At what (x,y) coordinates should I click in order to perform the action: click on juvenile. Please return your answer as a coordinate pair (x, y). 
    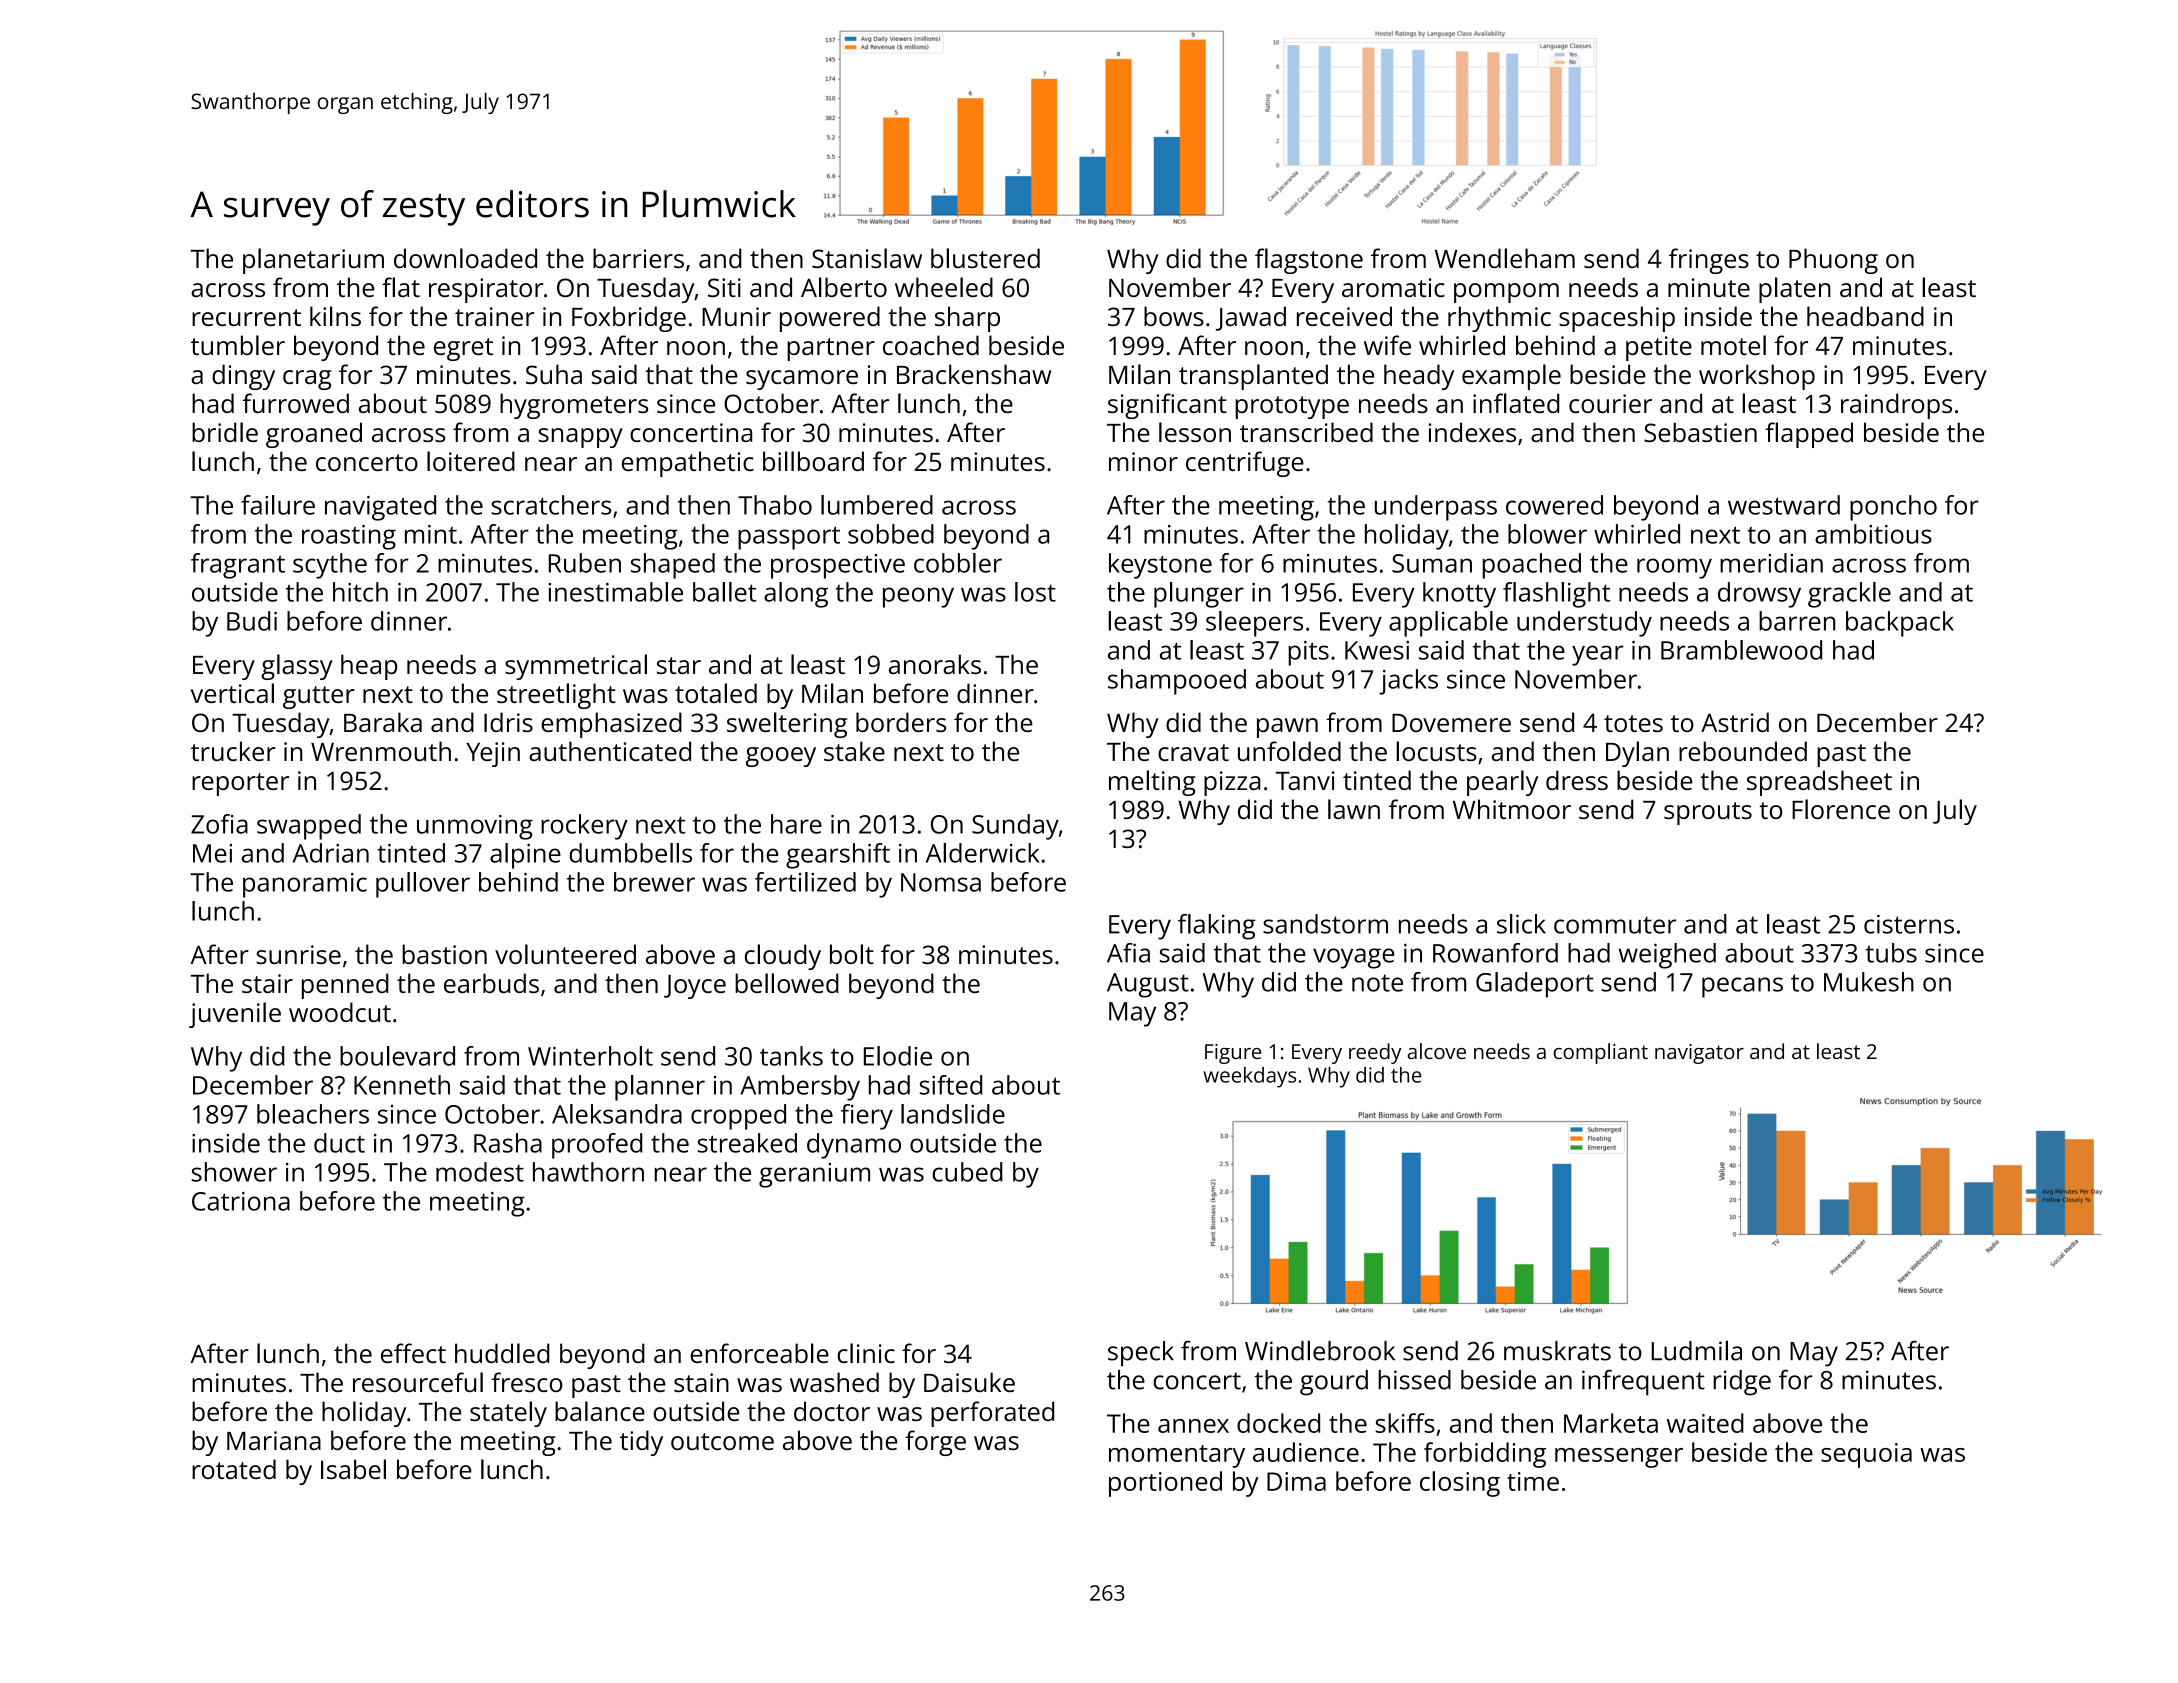
    Looking at the image, I should click on (235, 1015).
